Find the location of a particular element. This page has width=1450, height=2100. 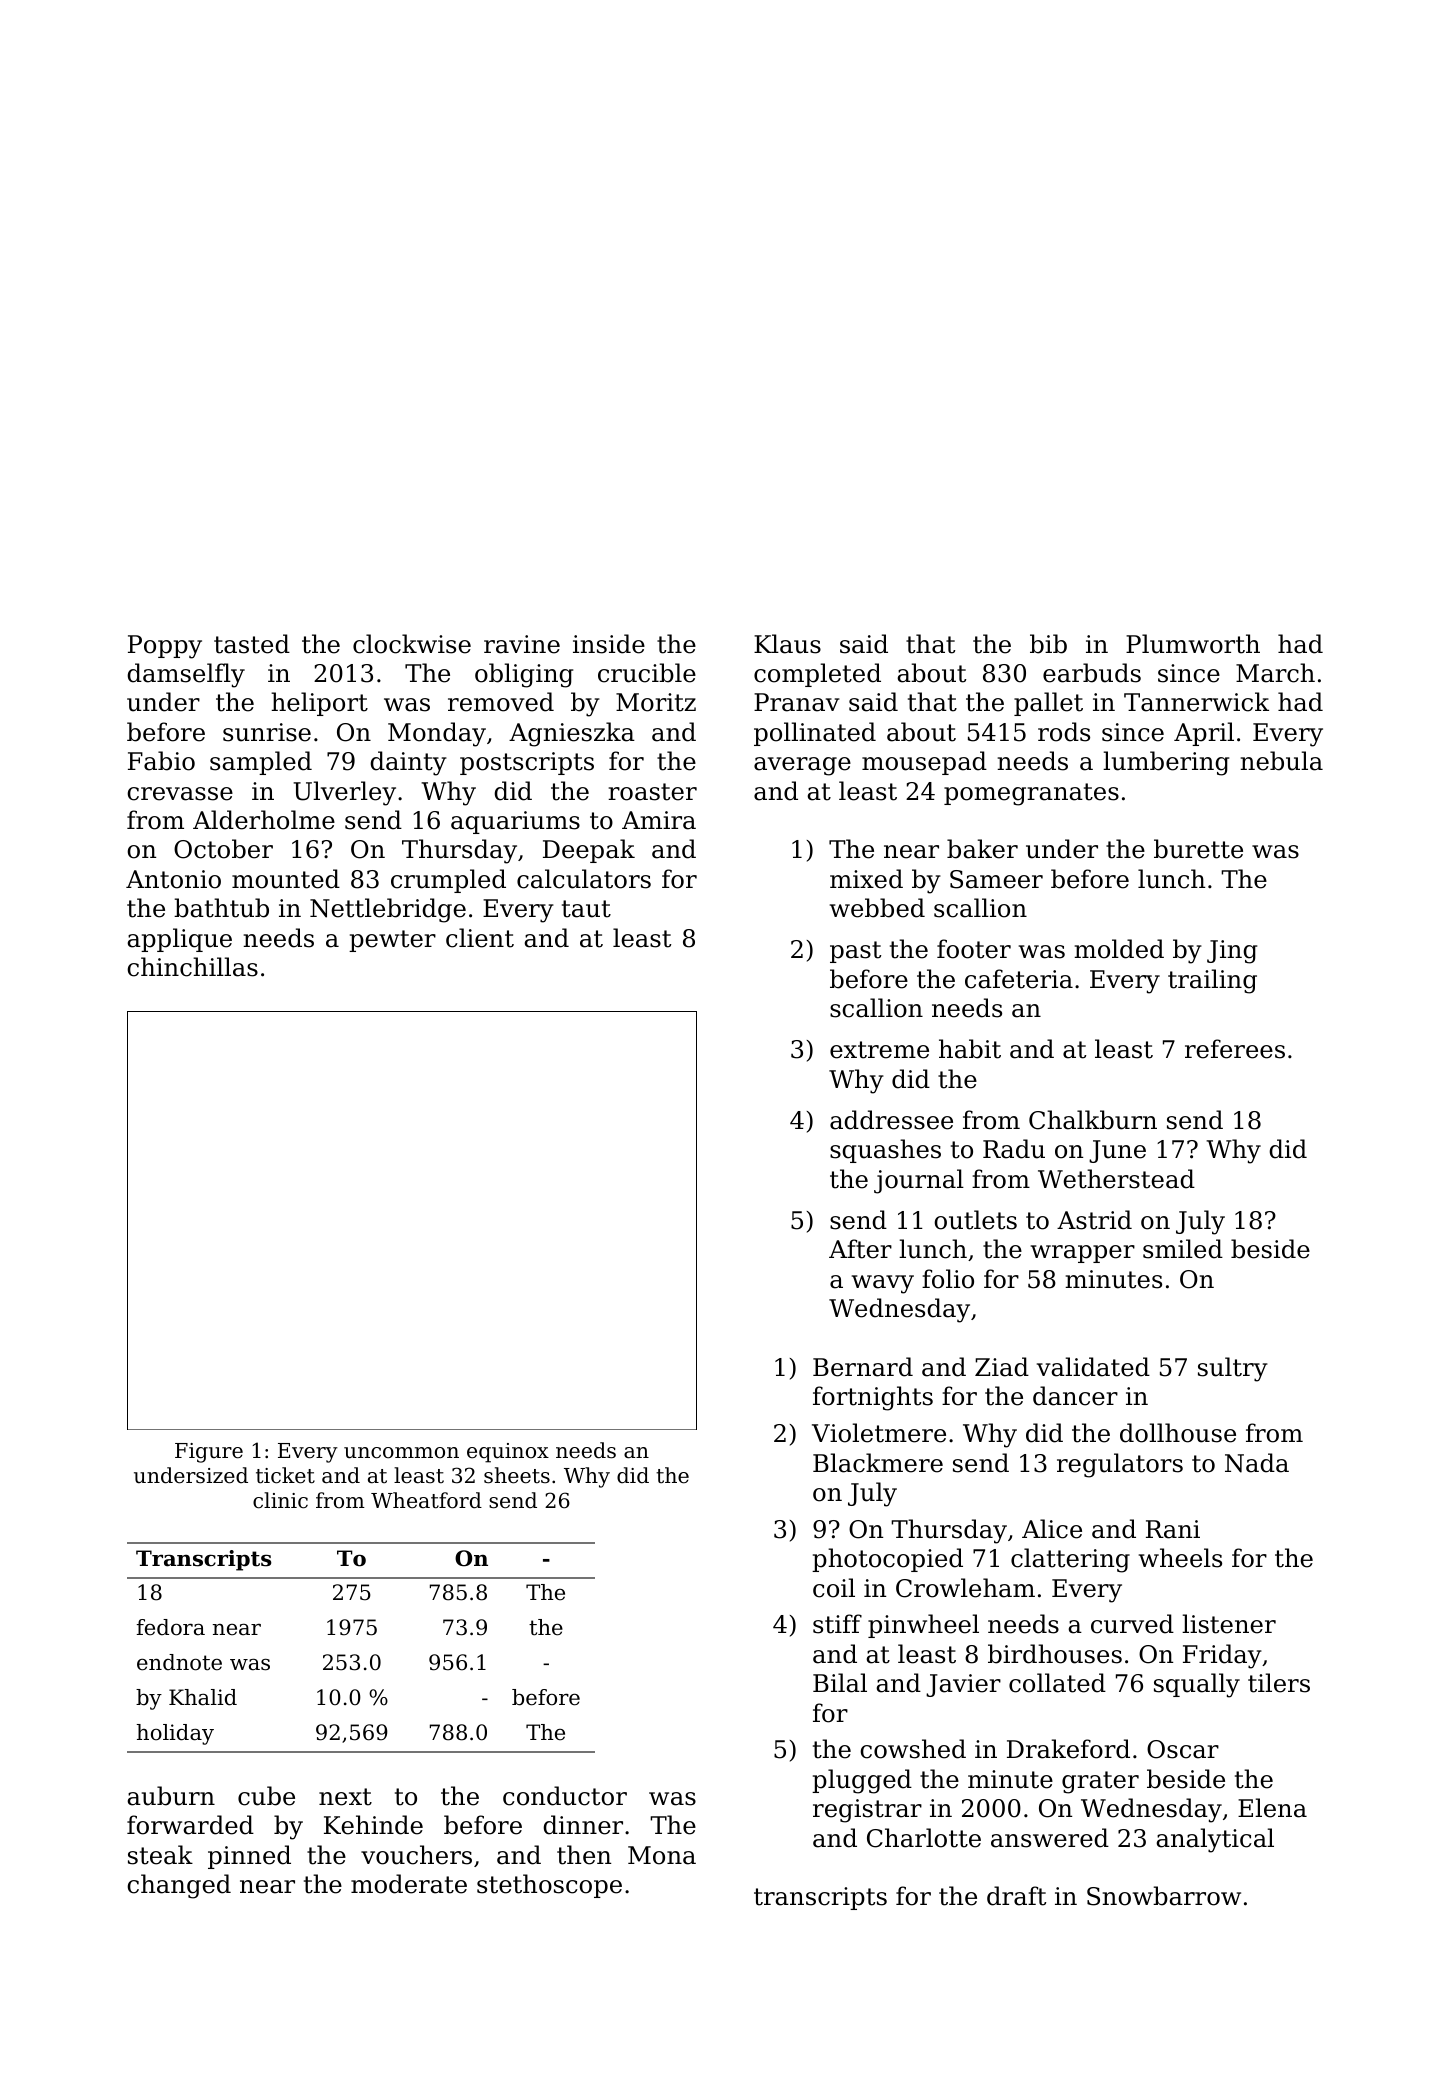

photocopied is located at coordinates (887, 1560).
